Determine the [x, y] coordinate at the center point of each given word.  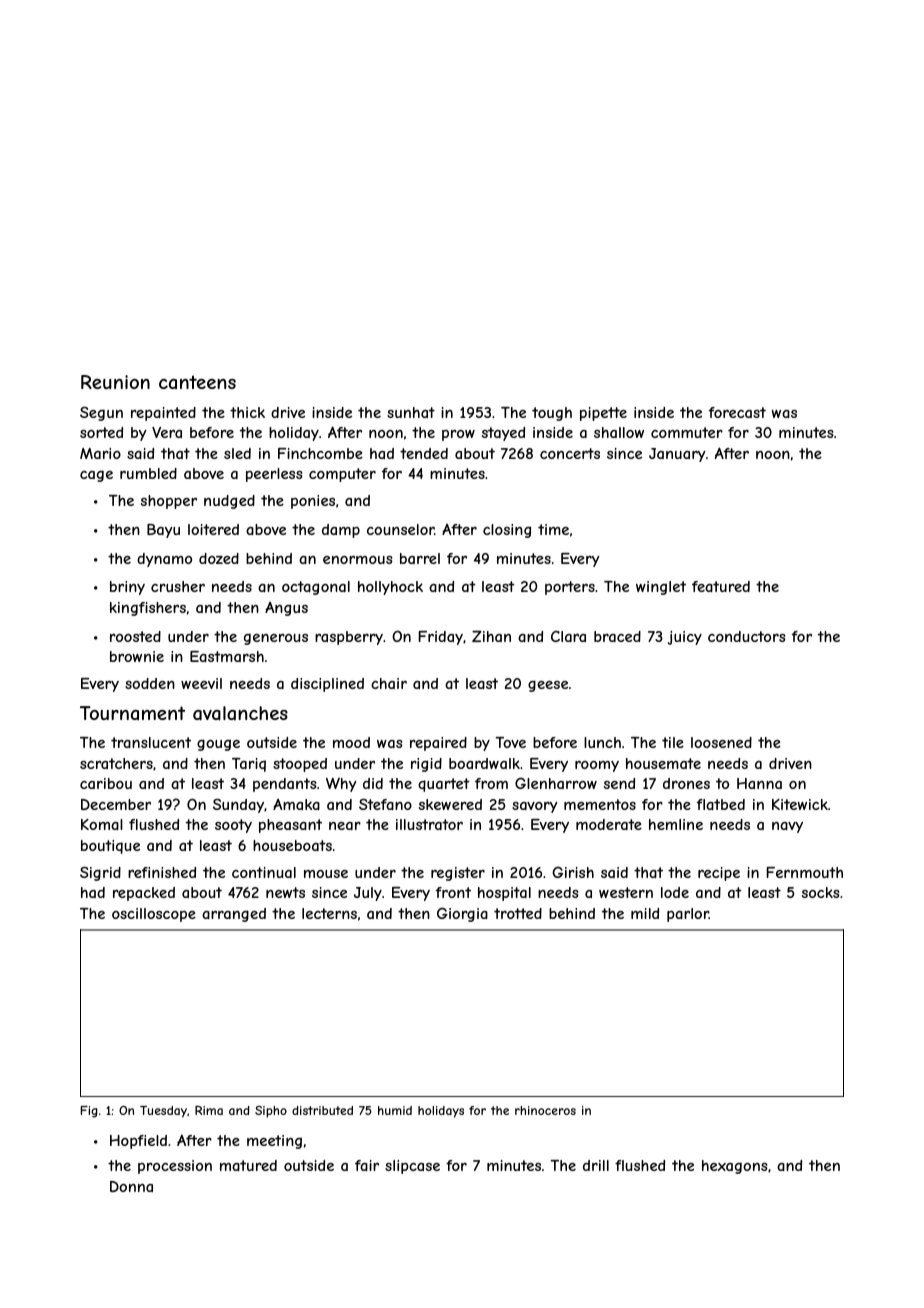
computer [342, 475]
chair [389, 683]
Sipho [271, 1112]
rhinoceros [545, 1110]
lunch [602, 742]
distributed [322, 1110]
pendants [285, 785]
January [677, 455]
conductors [747, 636]
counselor [400, 529]
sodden [150, 683]
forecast [737, 412]
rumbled [148, 473]
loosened [721, 742]
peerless [274, 475]
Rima [209, 1110]
